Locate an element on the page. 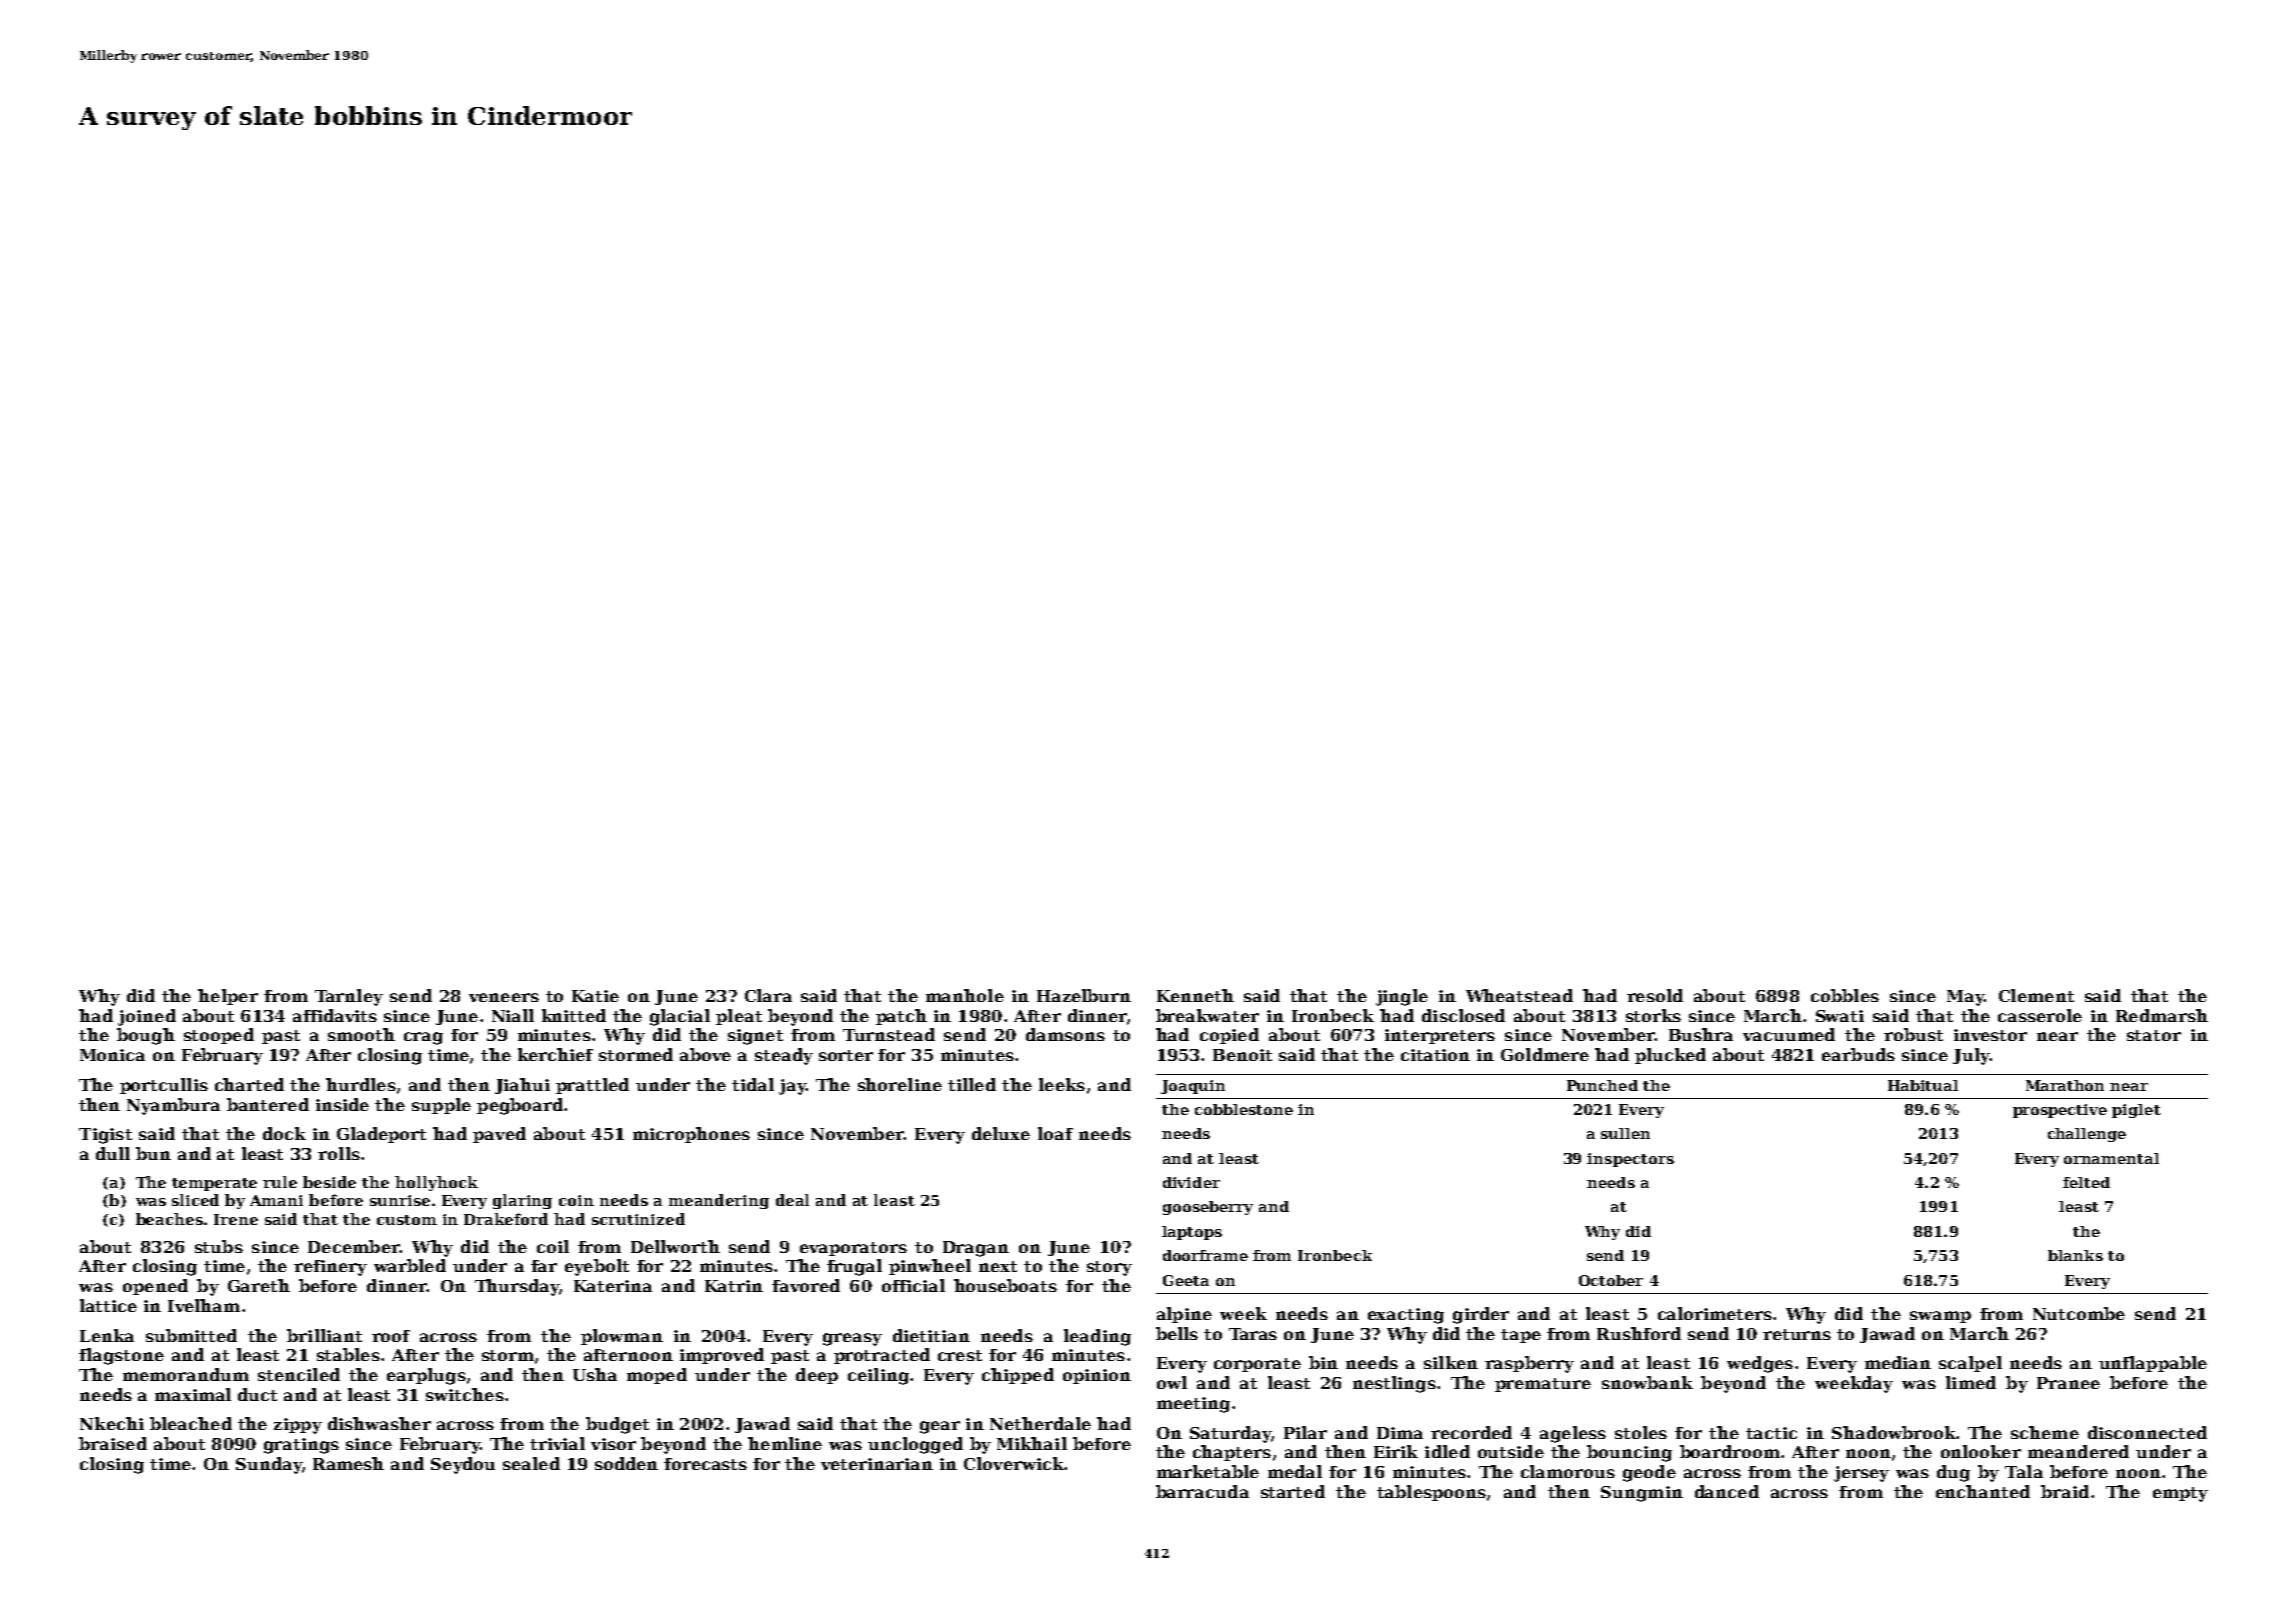  hollyhock is located at coordinates (436, 1183).
